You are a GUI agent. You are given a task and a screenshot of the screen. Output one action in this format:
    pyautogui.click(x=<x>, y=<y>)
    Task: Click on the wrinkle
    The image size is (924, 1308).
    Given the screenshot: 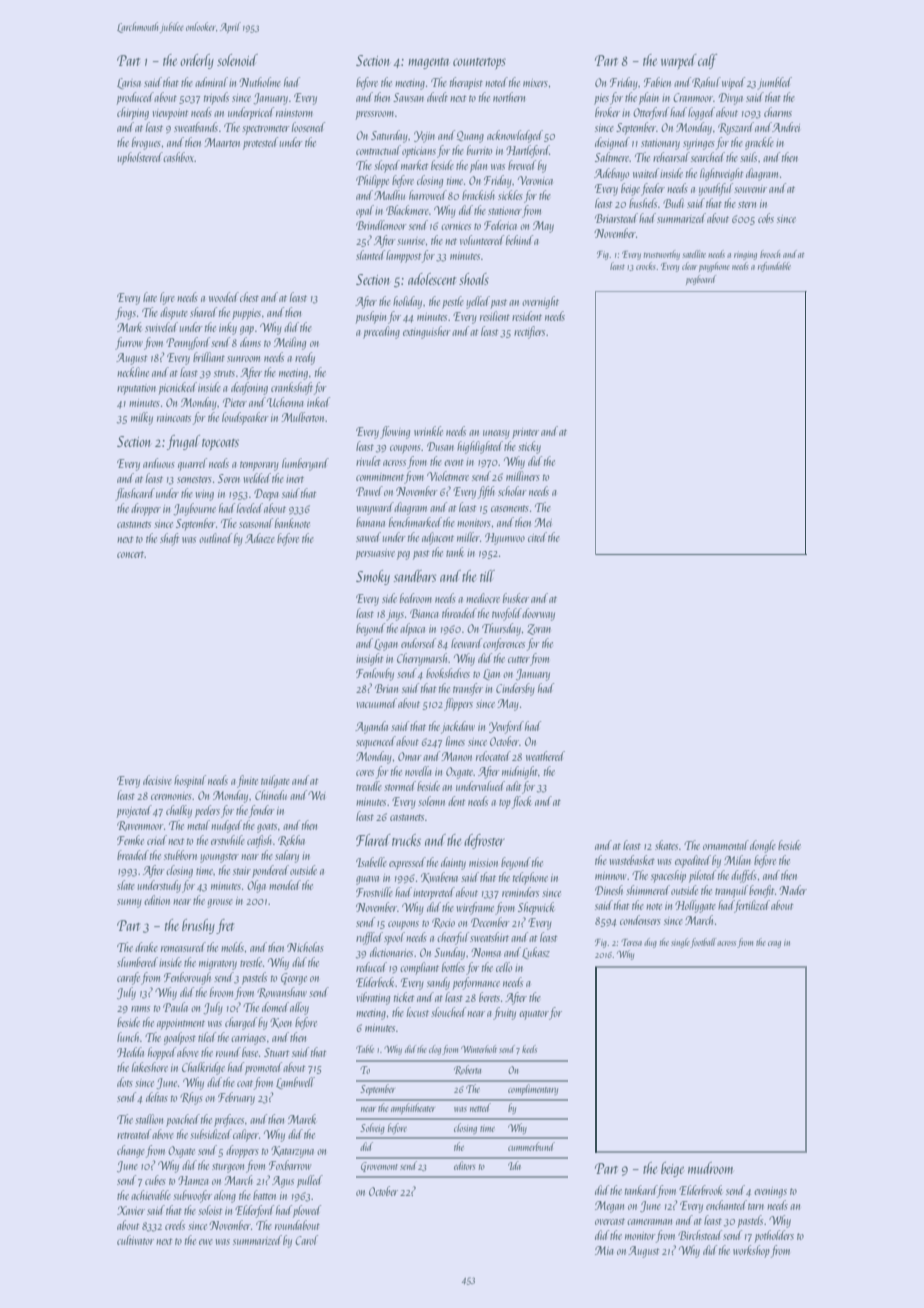 What is the action you would take?
    pyautogui.click(x=428, y=431)
